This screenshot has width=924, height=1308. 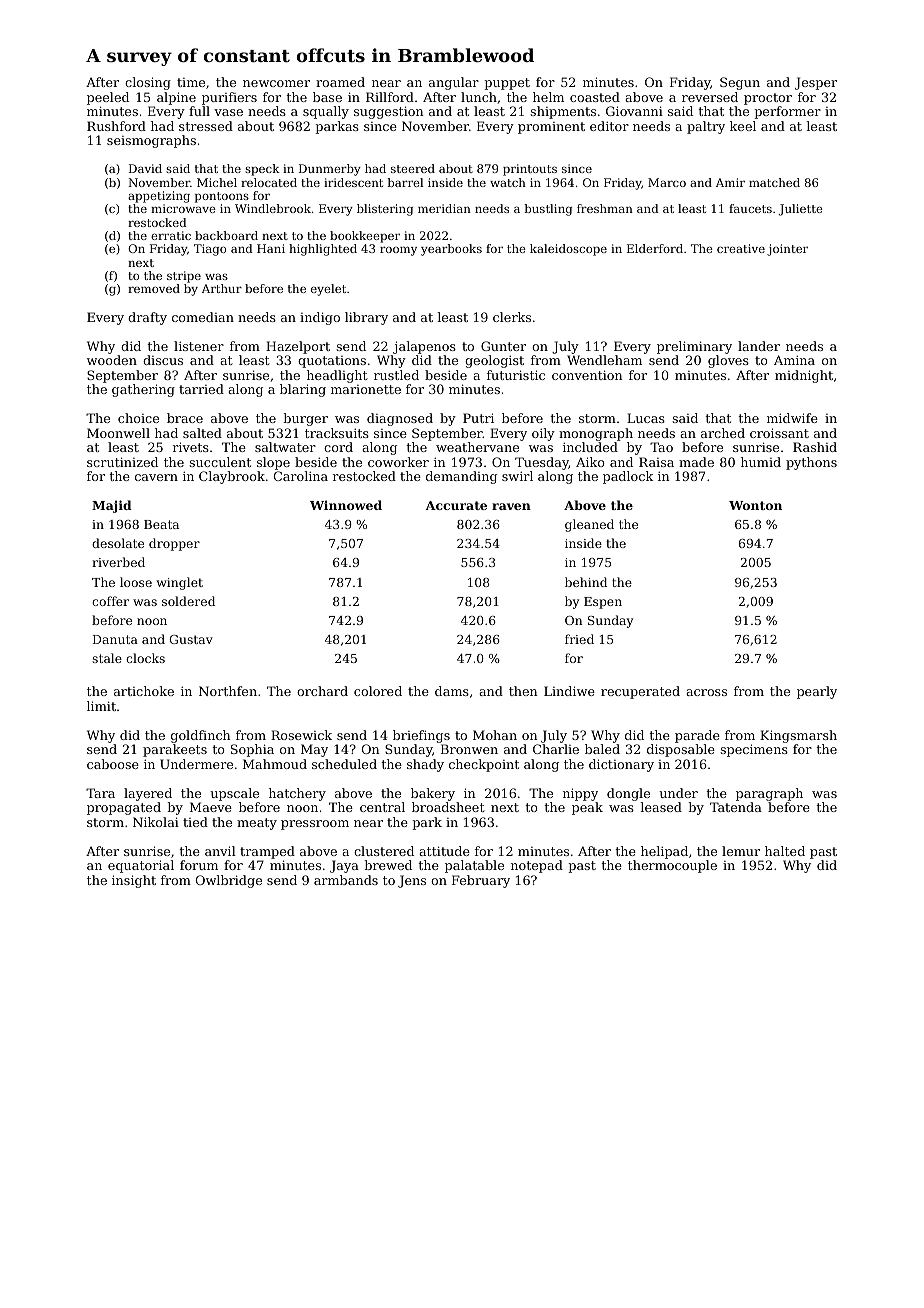 I want to click on insight, so click(x=134, y=881).
